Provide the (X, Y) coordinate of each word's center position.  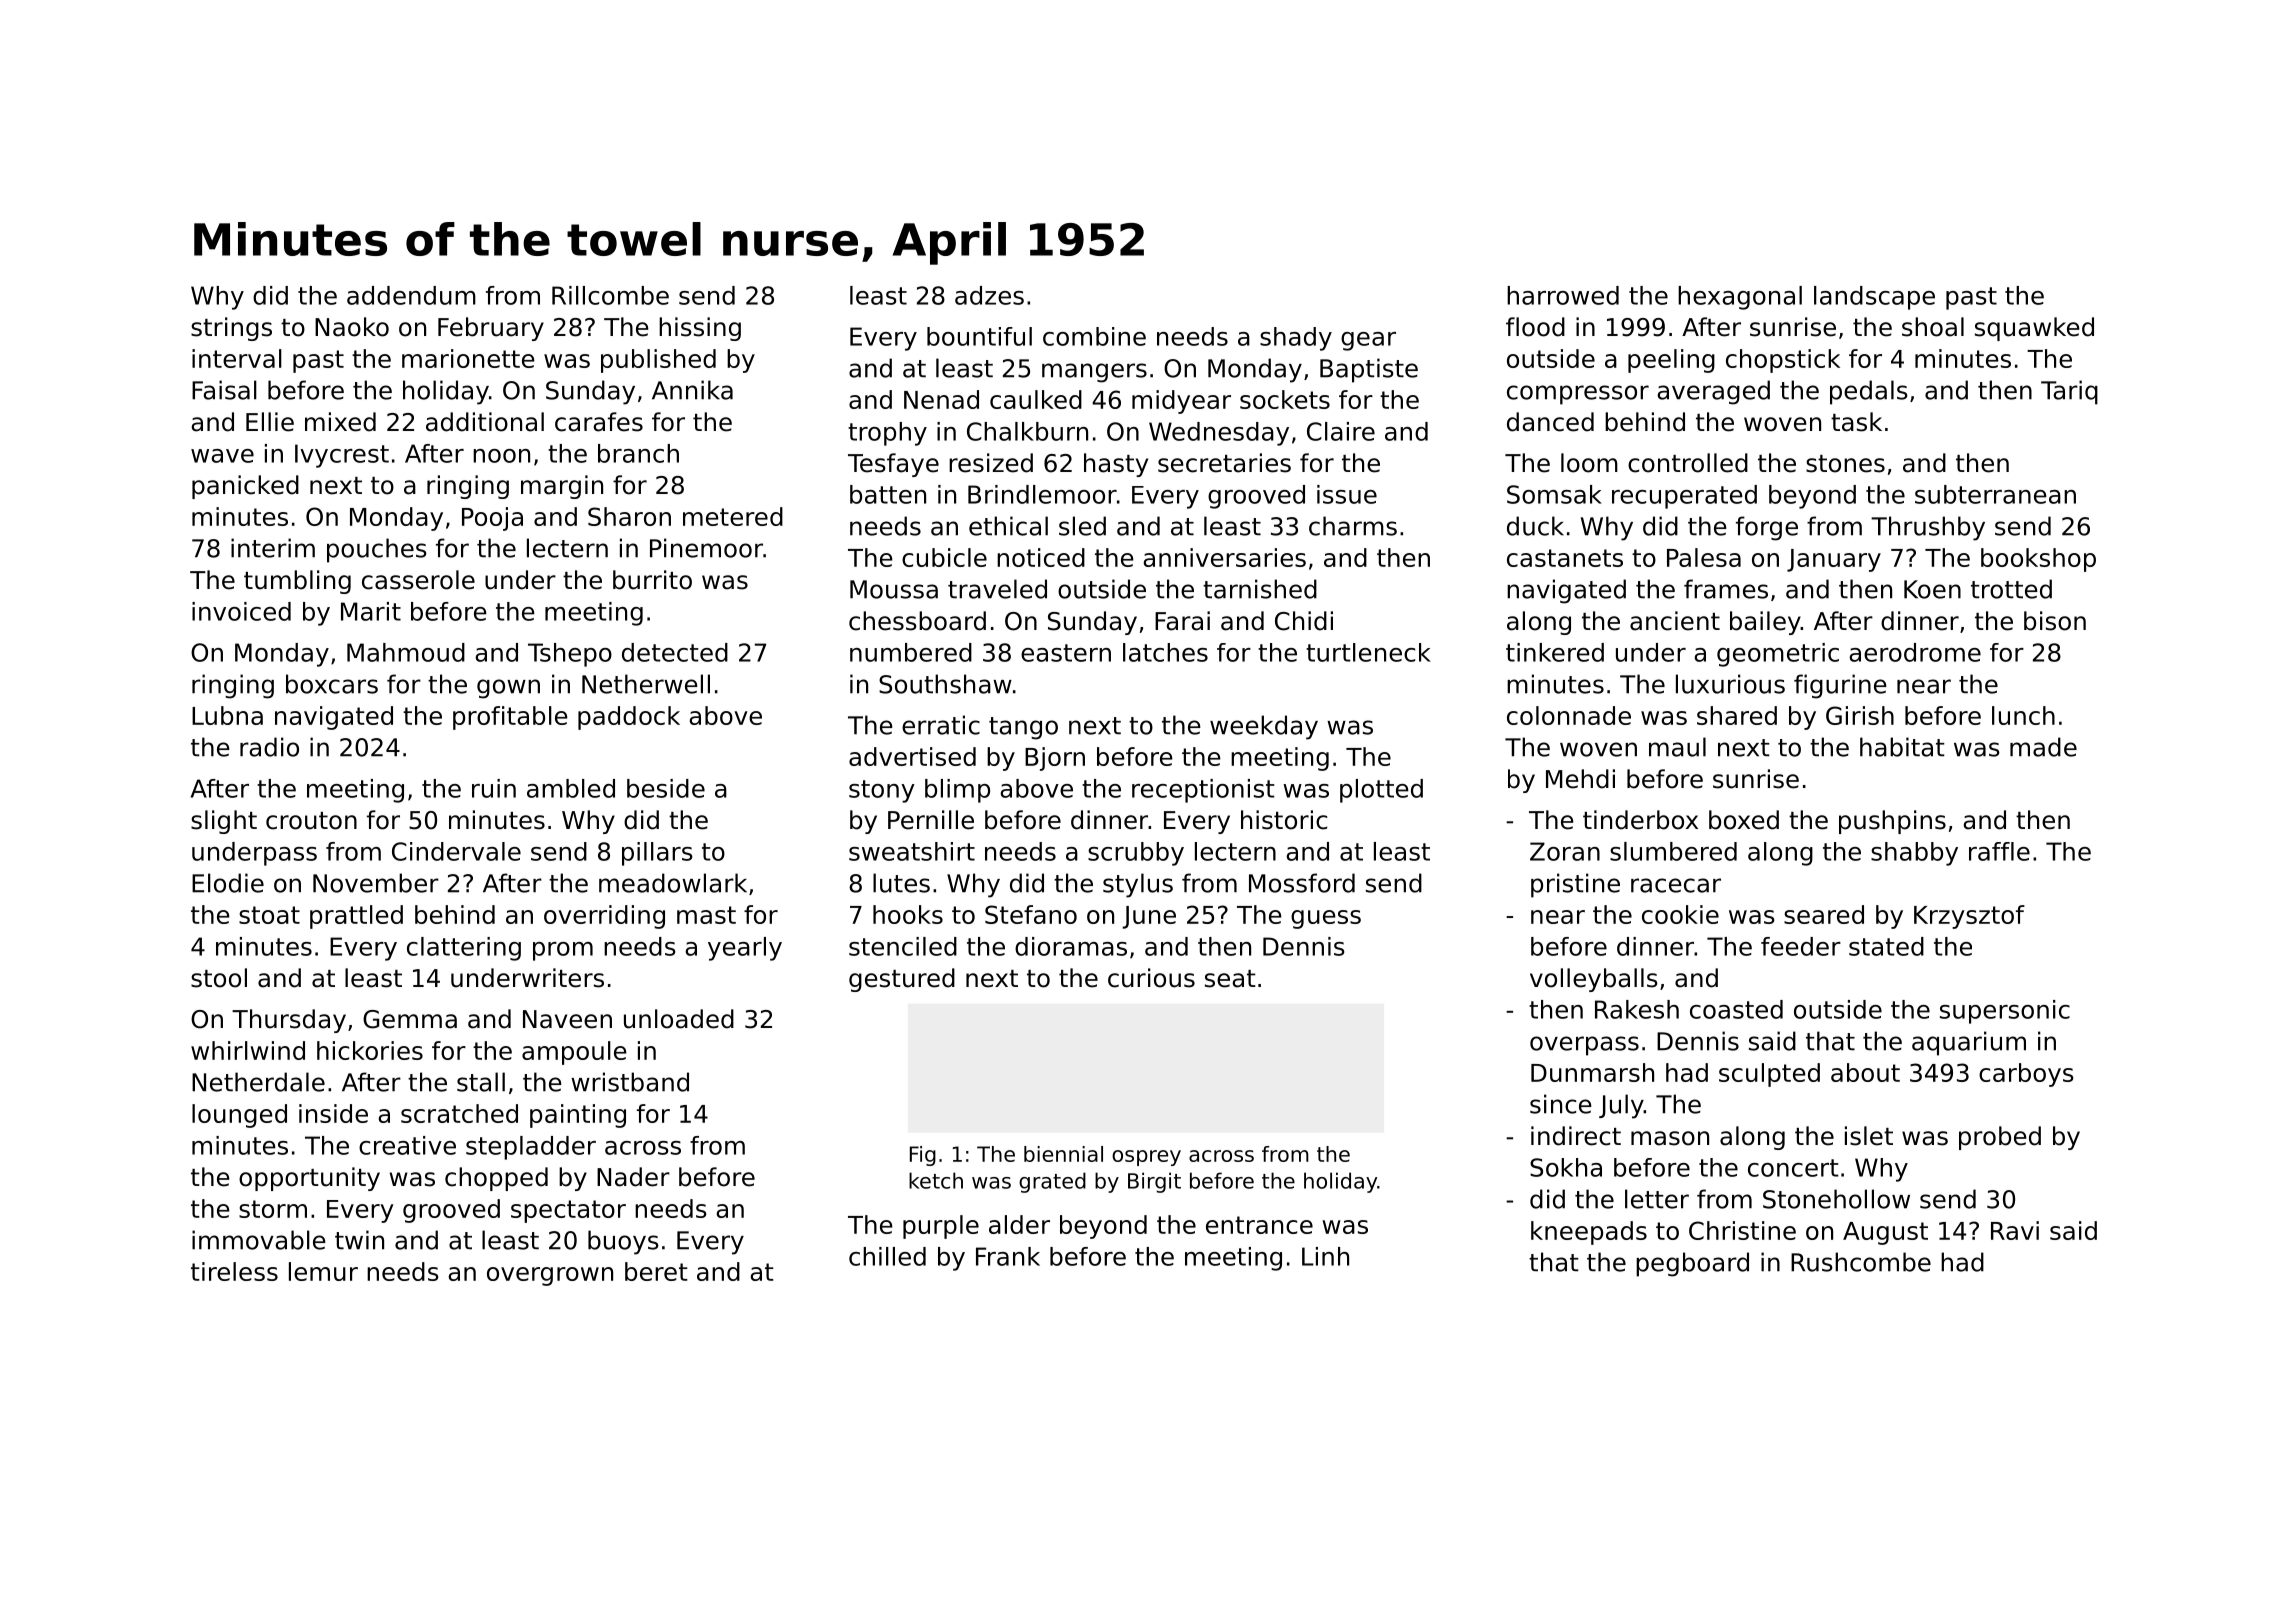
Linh (1325, 1256)
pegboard (1692, 1264)
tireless (234, 1271)
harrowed (1563, 295)
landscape (1874, 298)
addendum (411, 295)
